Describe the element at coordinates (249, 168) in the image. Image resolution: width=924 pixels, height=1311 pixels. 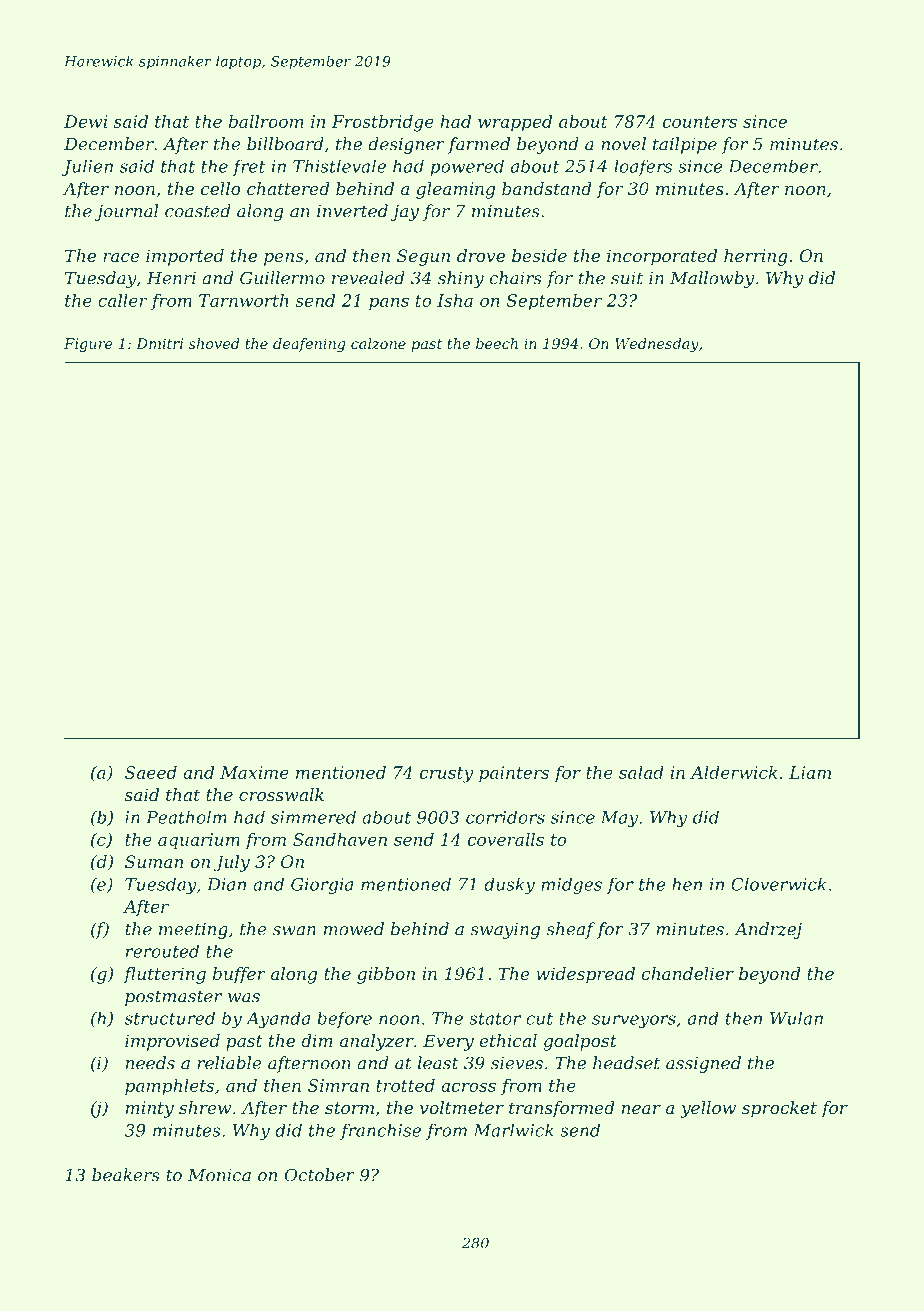
I see `fret` at that location.
